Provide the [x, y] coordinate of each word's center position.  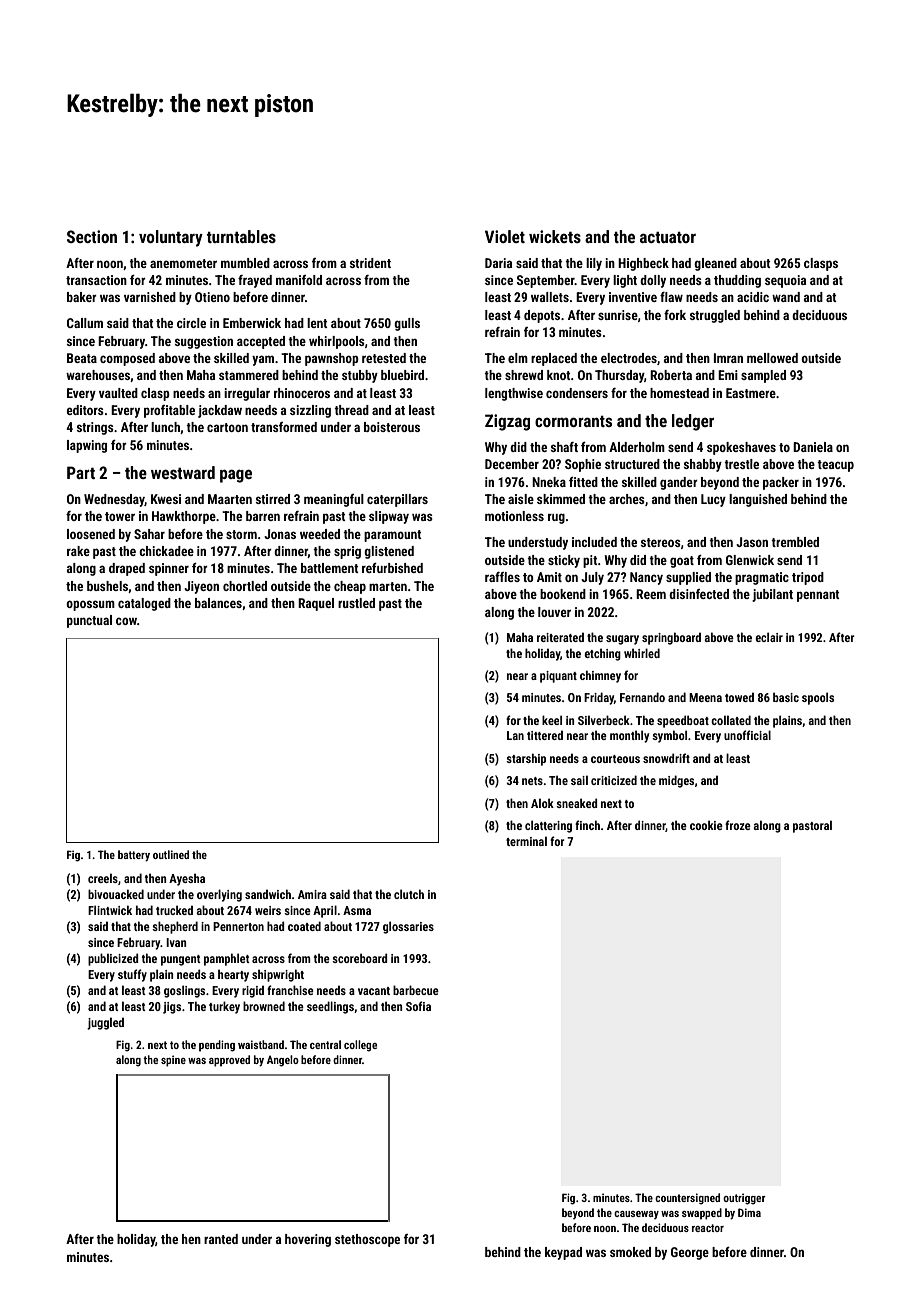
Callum [85, 323]
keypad [563, 1253]
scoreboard [360, 958]
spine [173, 1061]
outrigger [744, 1199]
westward [183, 472]
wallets [550, 297]
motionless [514, 516]
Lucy [713, 500]
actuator [668, 237]
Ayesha [187, 879]
